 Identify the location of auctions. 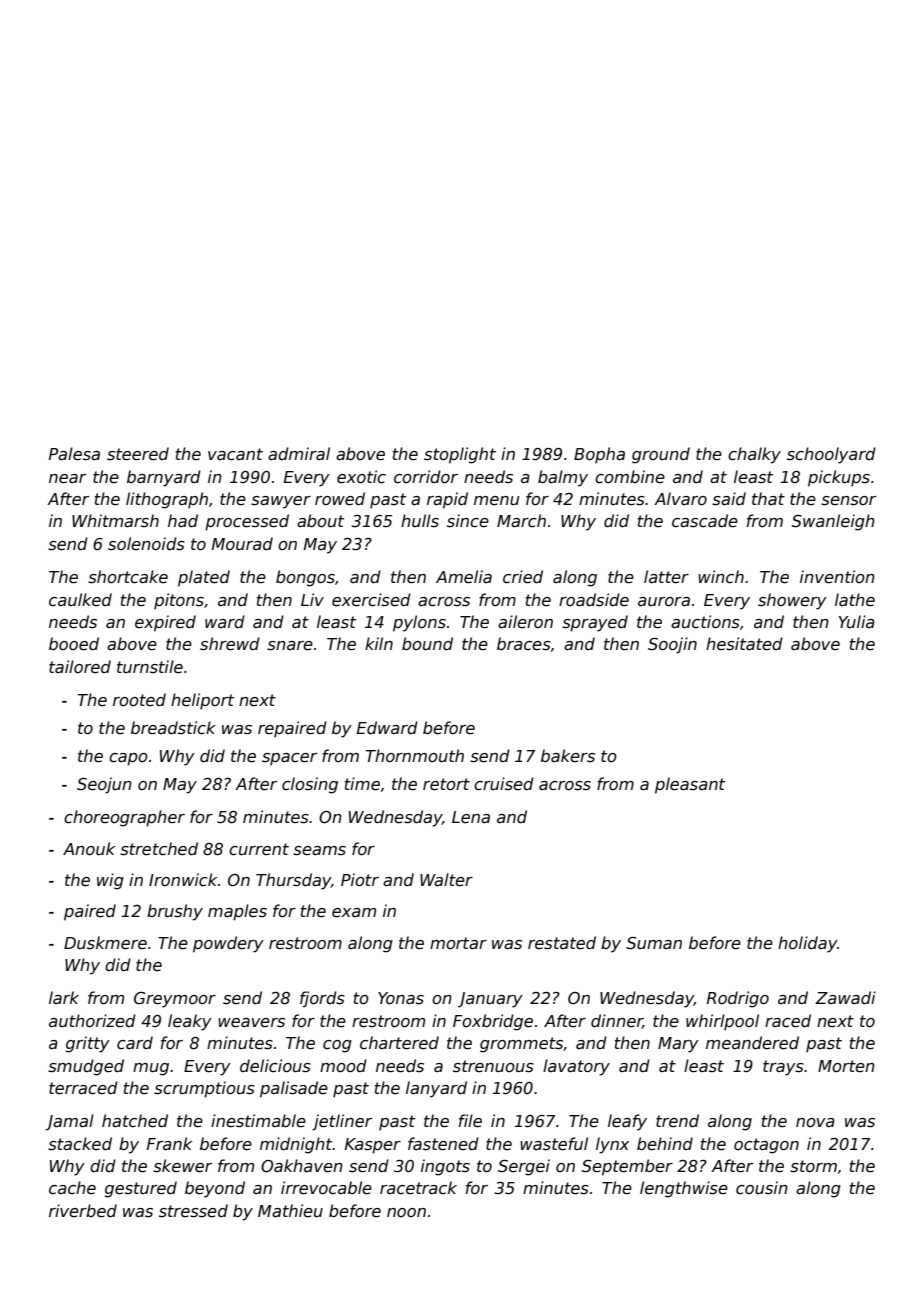
(705, 622).
